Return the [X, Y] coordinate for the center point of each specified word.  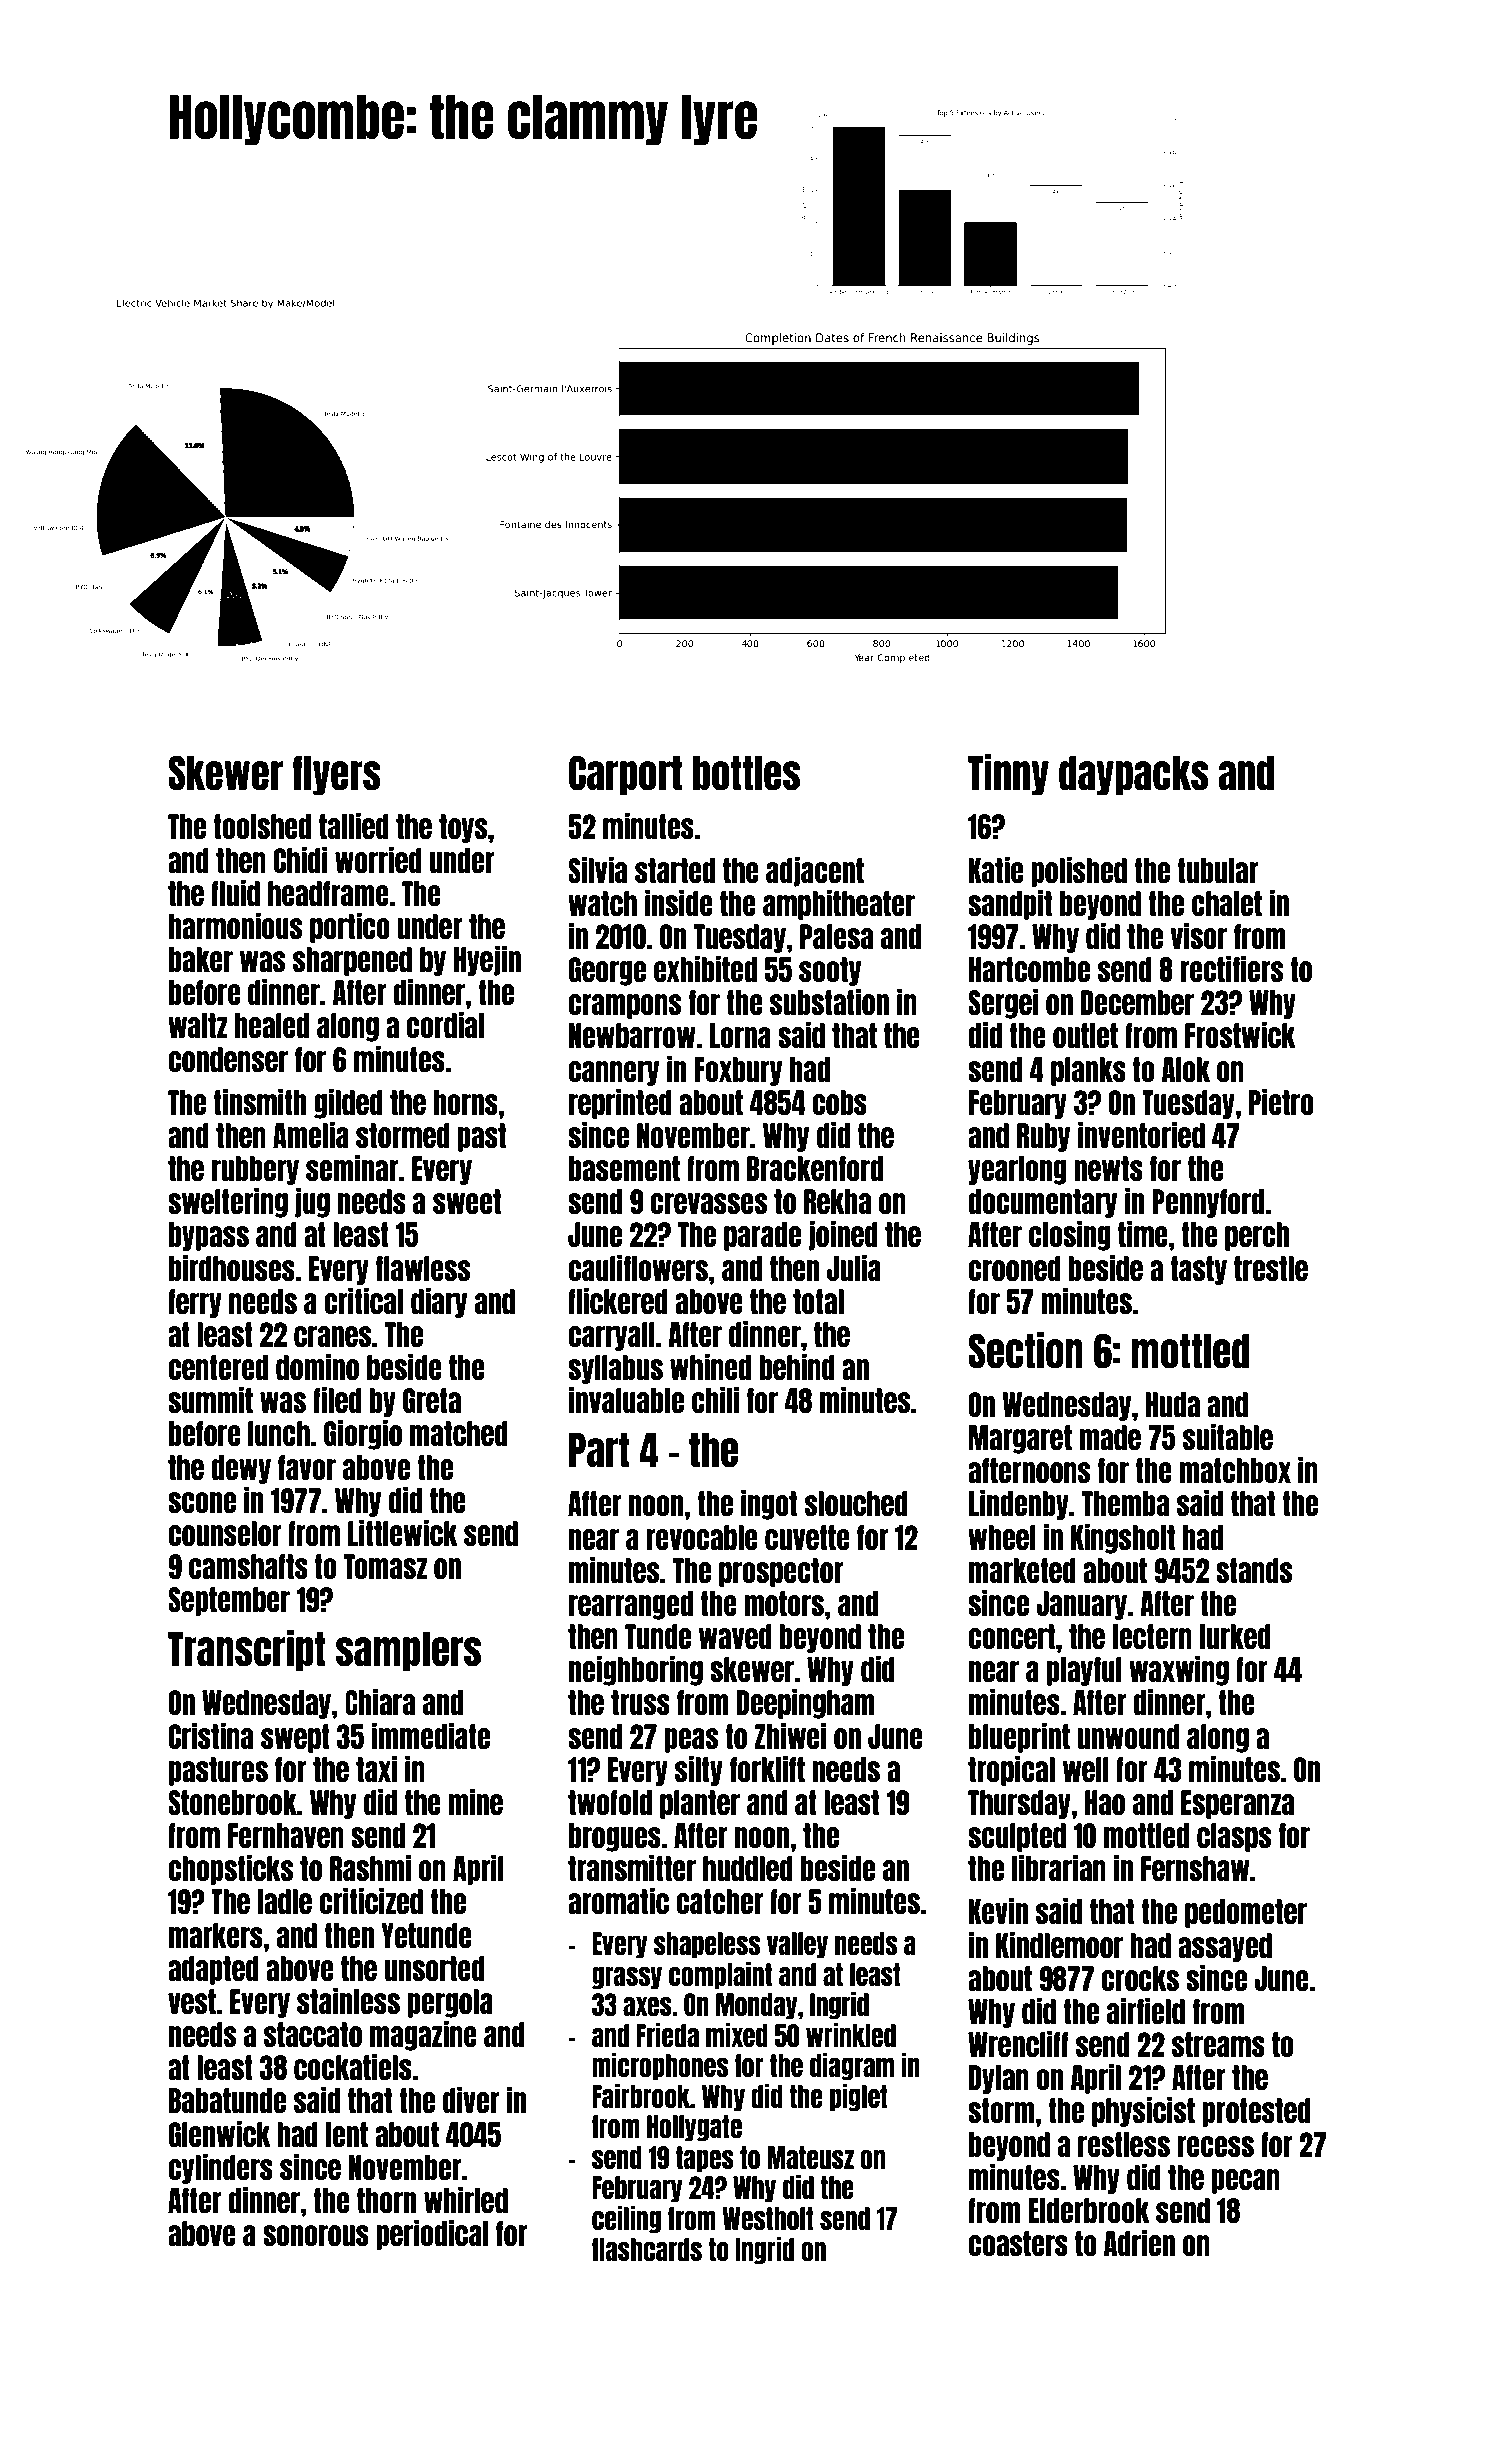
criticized [371, 1900]
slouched [856, 1503]
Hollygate [694, 2128]
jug [312, 1202]
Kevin [998, 1910]
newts [1108, 1168]
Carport [625, 775]
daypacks [1134, 775]
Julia [854, 1267]
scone [202, 1502]
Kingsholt [1123, 1538]
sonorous [316, 2235]
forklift [767, 1768]
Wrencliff [1018, 2043]
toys [463, 828]
